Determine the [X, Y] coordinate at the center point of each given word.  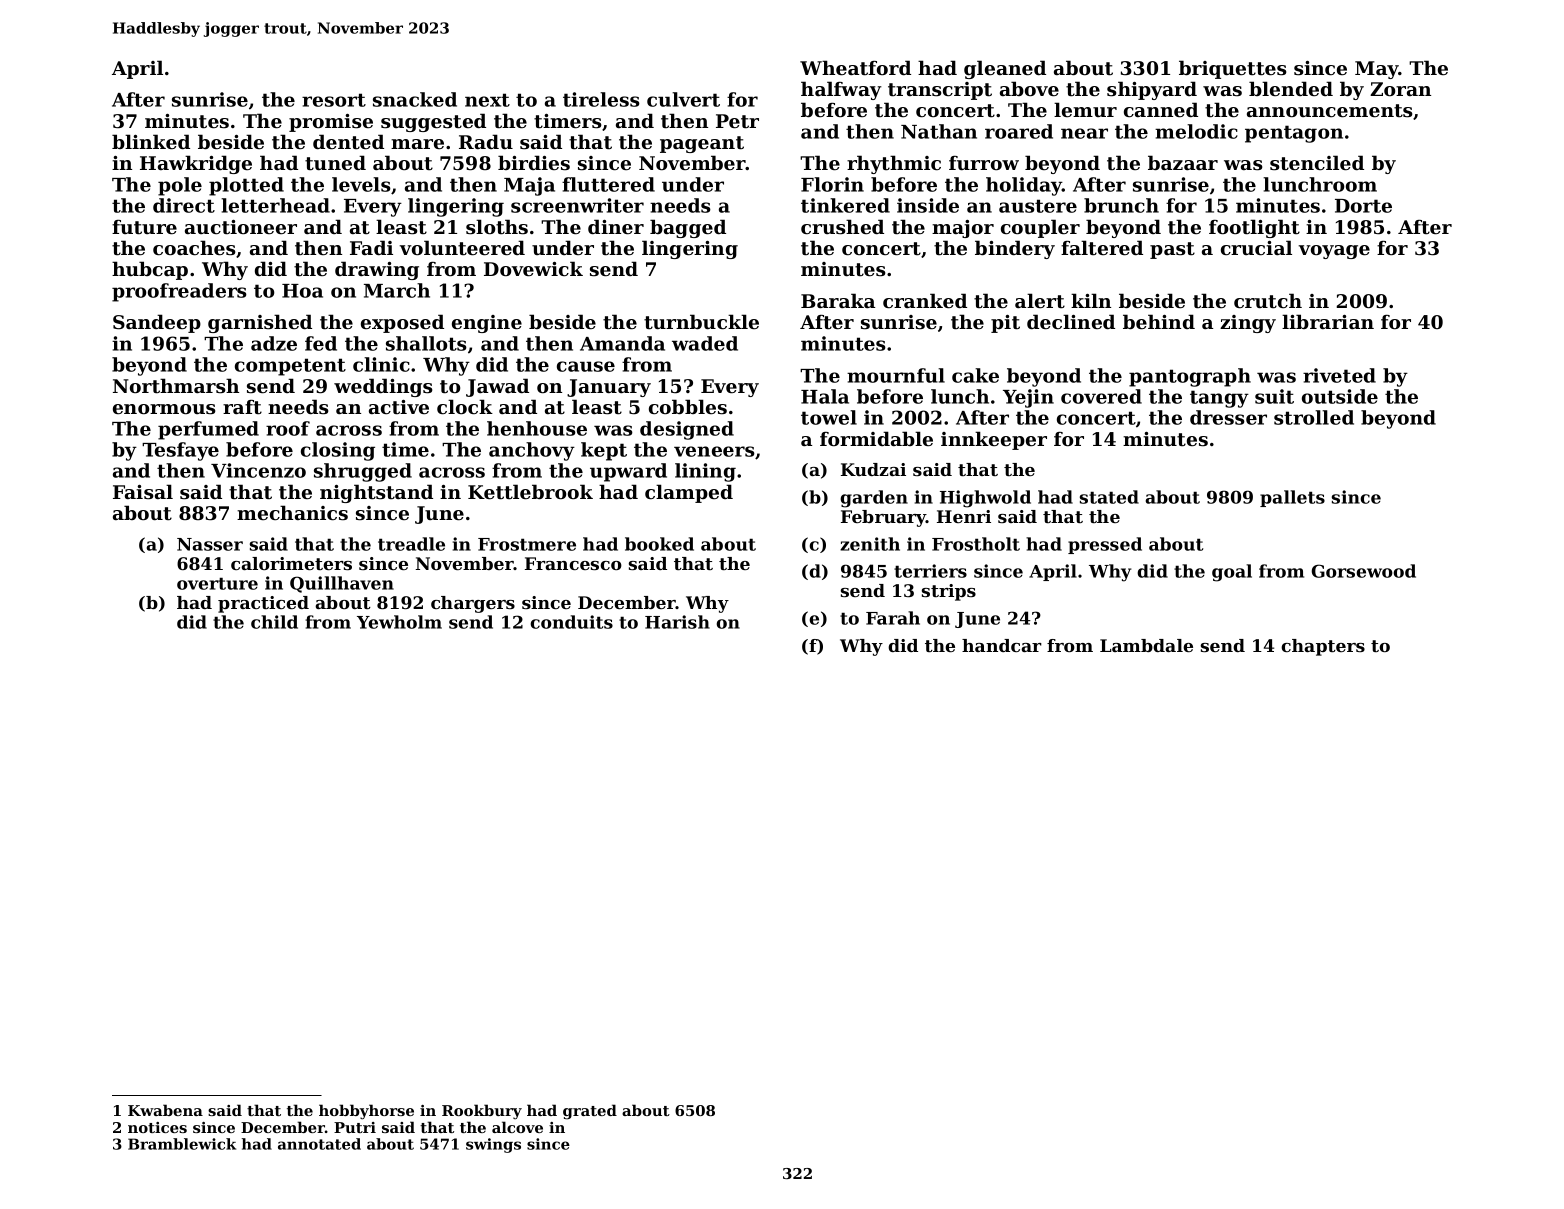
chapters [1323, 647]
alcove [517, 1127]
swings [493, 1145]
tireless [601, 99]
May [1377, 70]
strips [949, 592]
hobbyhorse [366, 1112]
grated [590, 1112]
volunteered [462, 248]
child [274, 622]
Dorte [1363, 206]
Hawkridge [196, 164]
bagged [688, 228]
